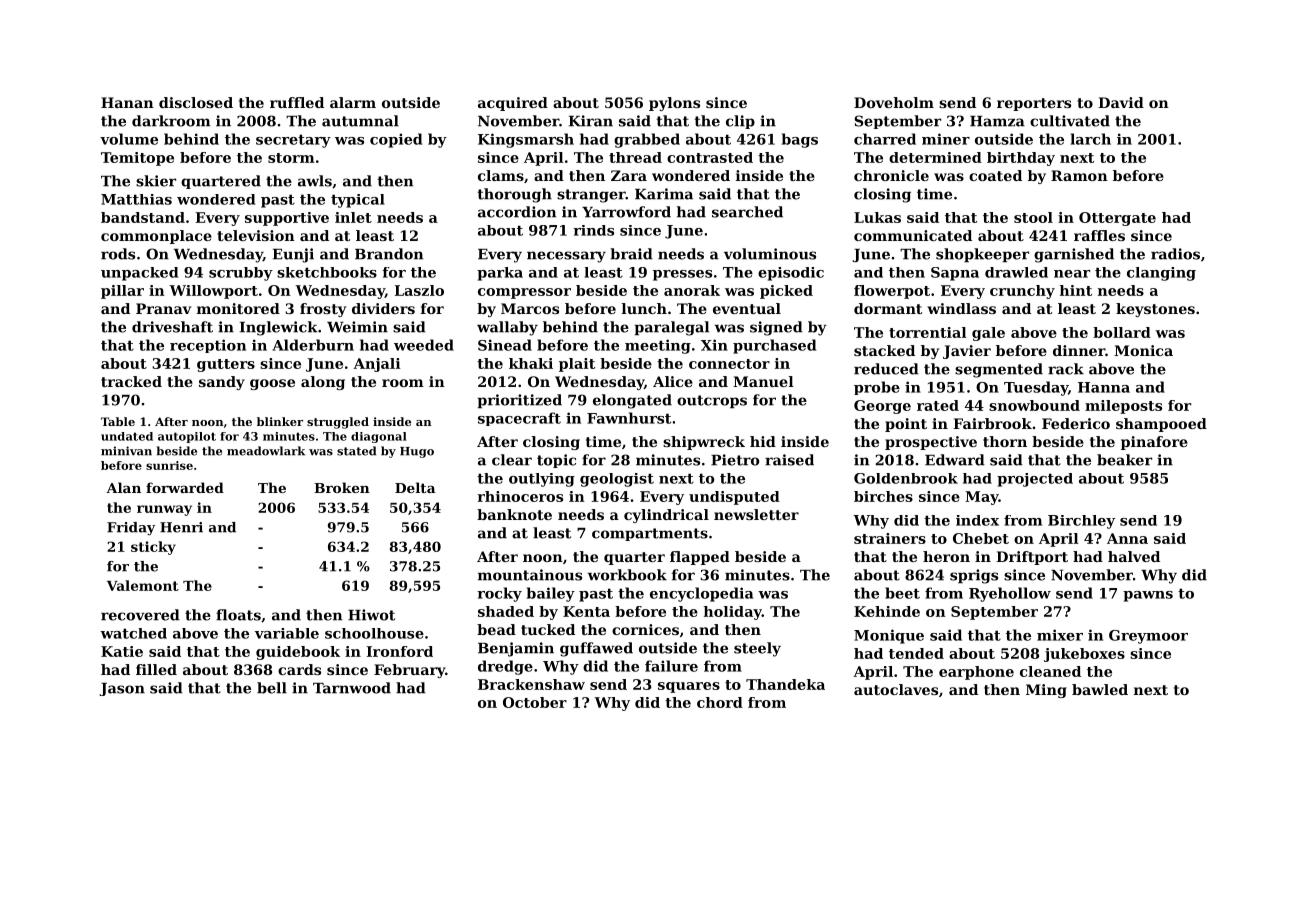  Describe the element at coordinates (140, 615) in the document. I see `recovered` at that location.
